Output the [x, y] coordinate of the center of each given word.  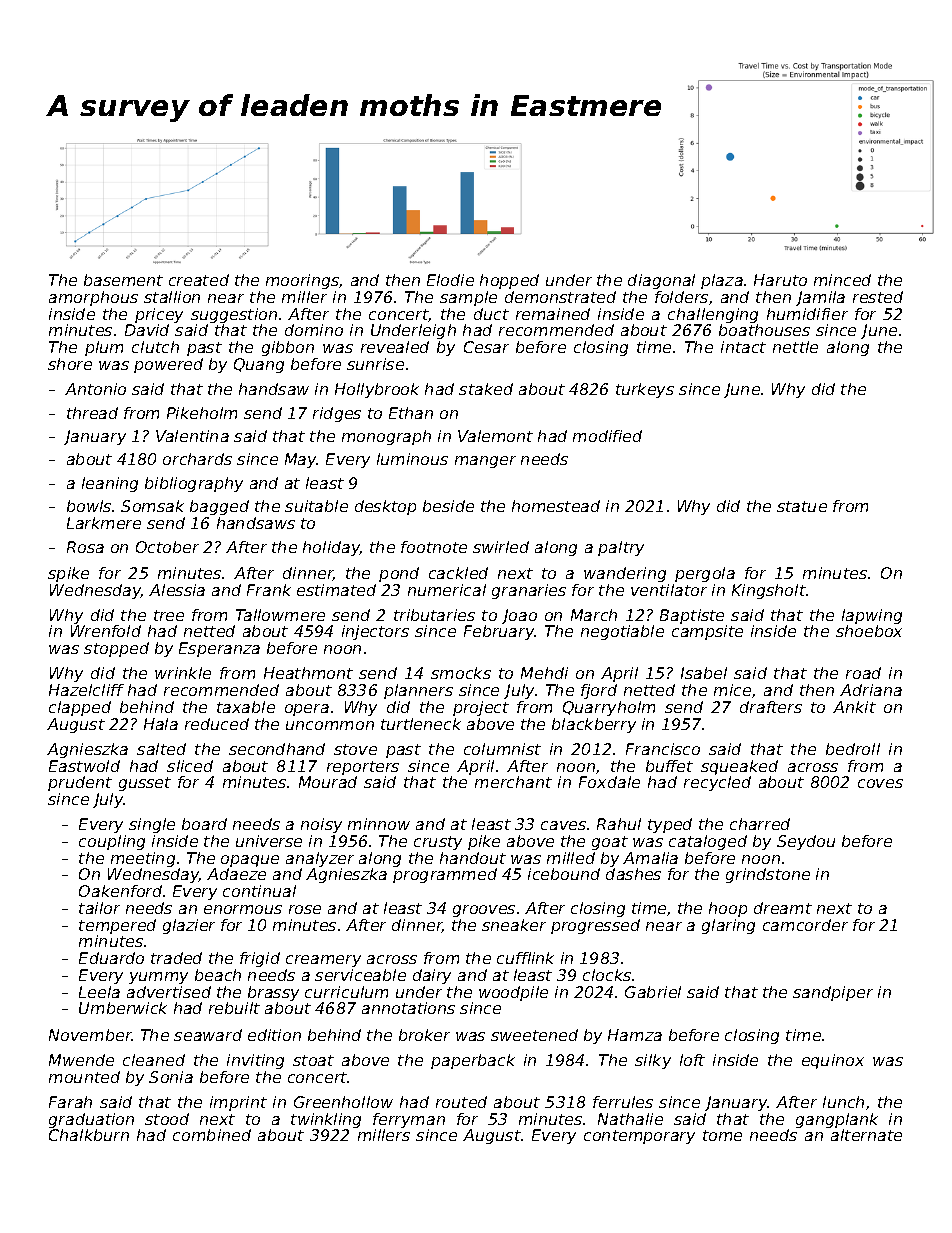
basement [123, 280]
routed [461, 1102]
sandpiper [833, 993]
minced [842, 280]
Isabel [704, 673]
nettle [795, 347]
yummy [158, 978]
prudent [80, 783]
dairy [432, 976]
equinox [833, 1061]
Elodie [450, 280]
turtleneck [421, 724]
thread [92, 413]
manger [485, 462]
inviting [255, 1061]
